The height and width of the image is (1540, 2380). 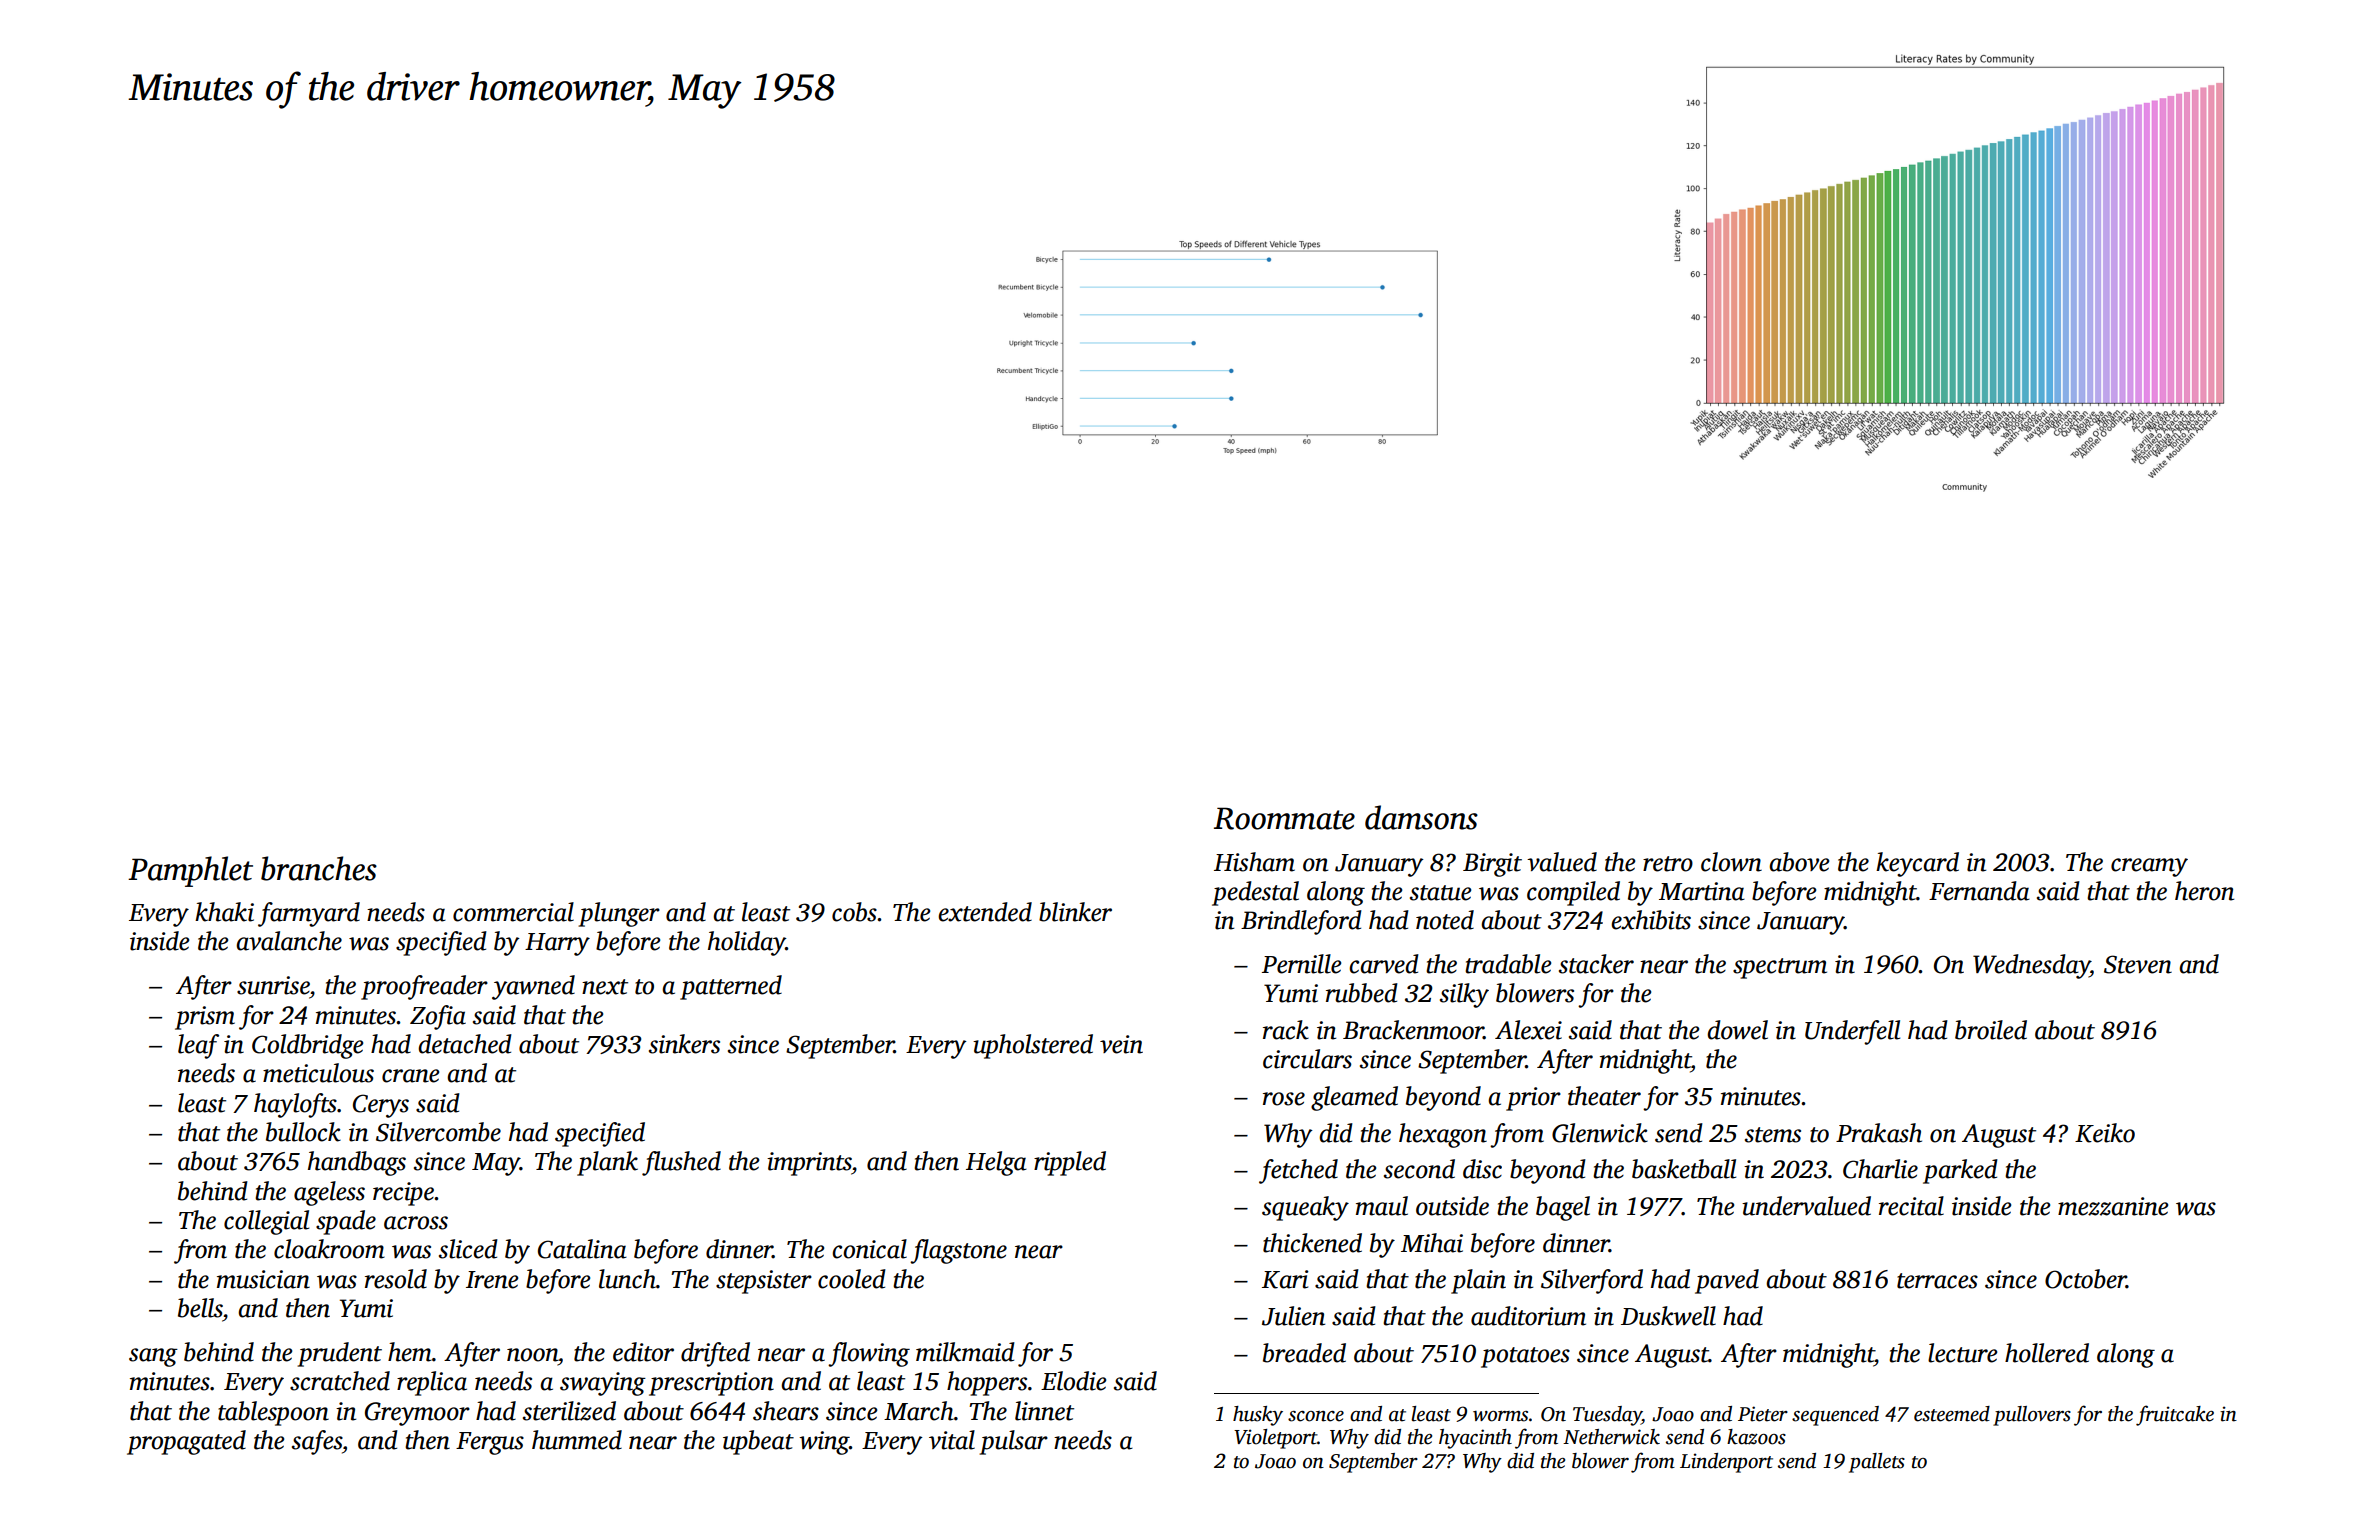 I want to click on detached, so click(x=465, y=1044).
